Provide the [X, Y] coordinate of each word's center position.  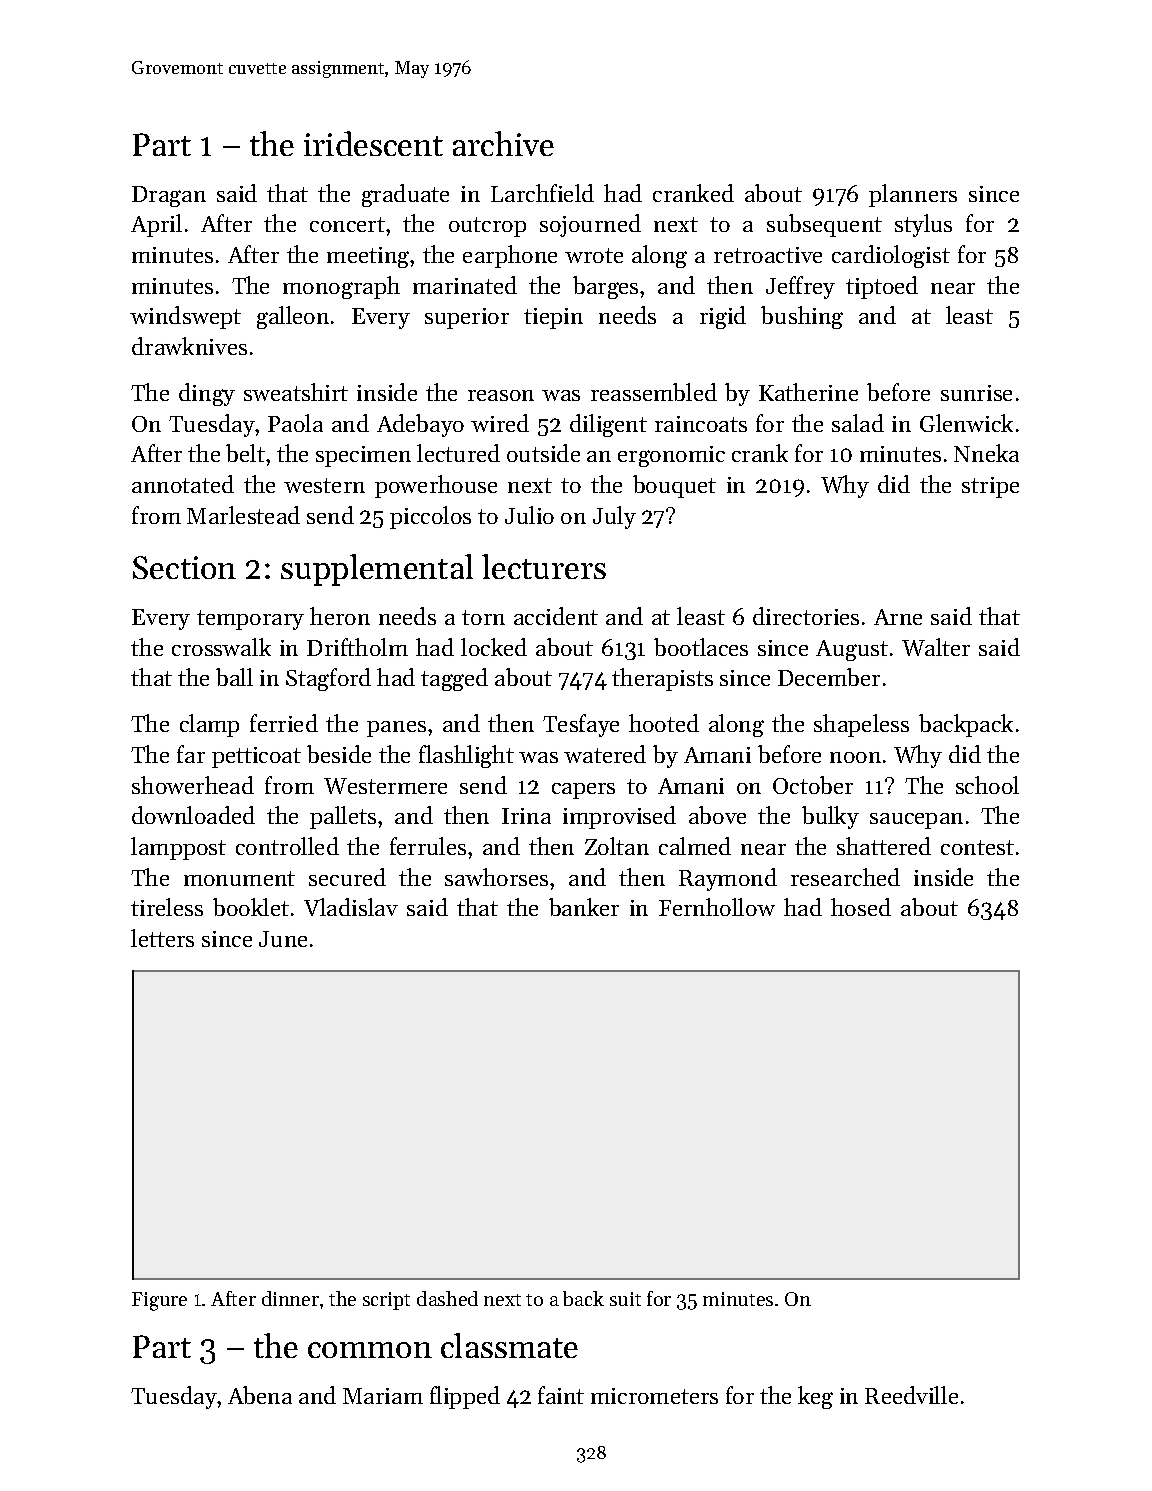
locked [494, 647]
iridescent [373, 143]
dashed [447, 1298]
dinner [290, 1298]
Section [184, 567]
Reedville [911, 1395]
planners [913, 195]
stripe [990, 487]
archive [503, 143]
